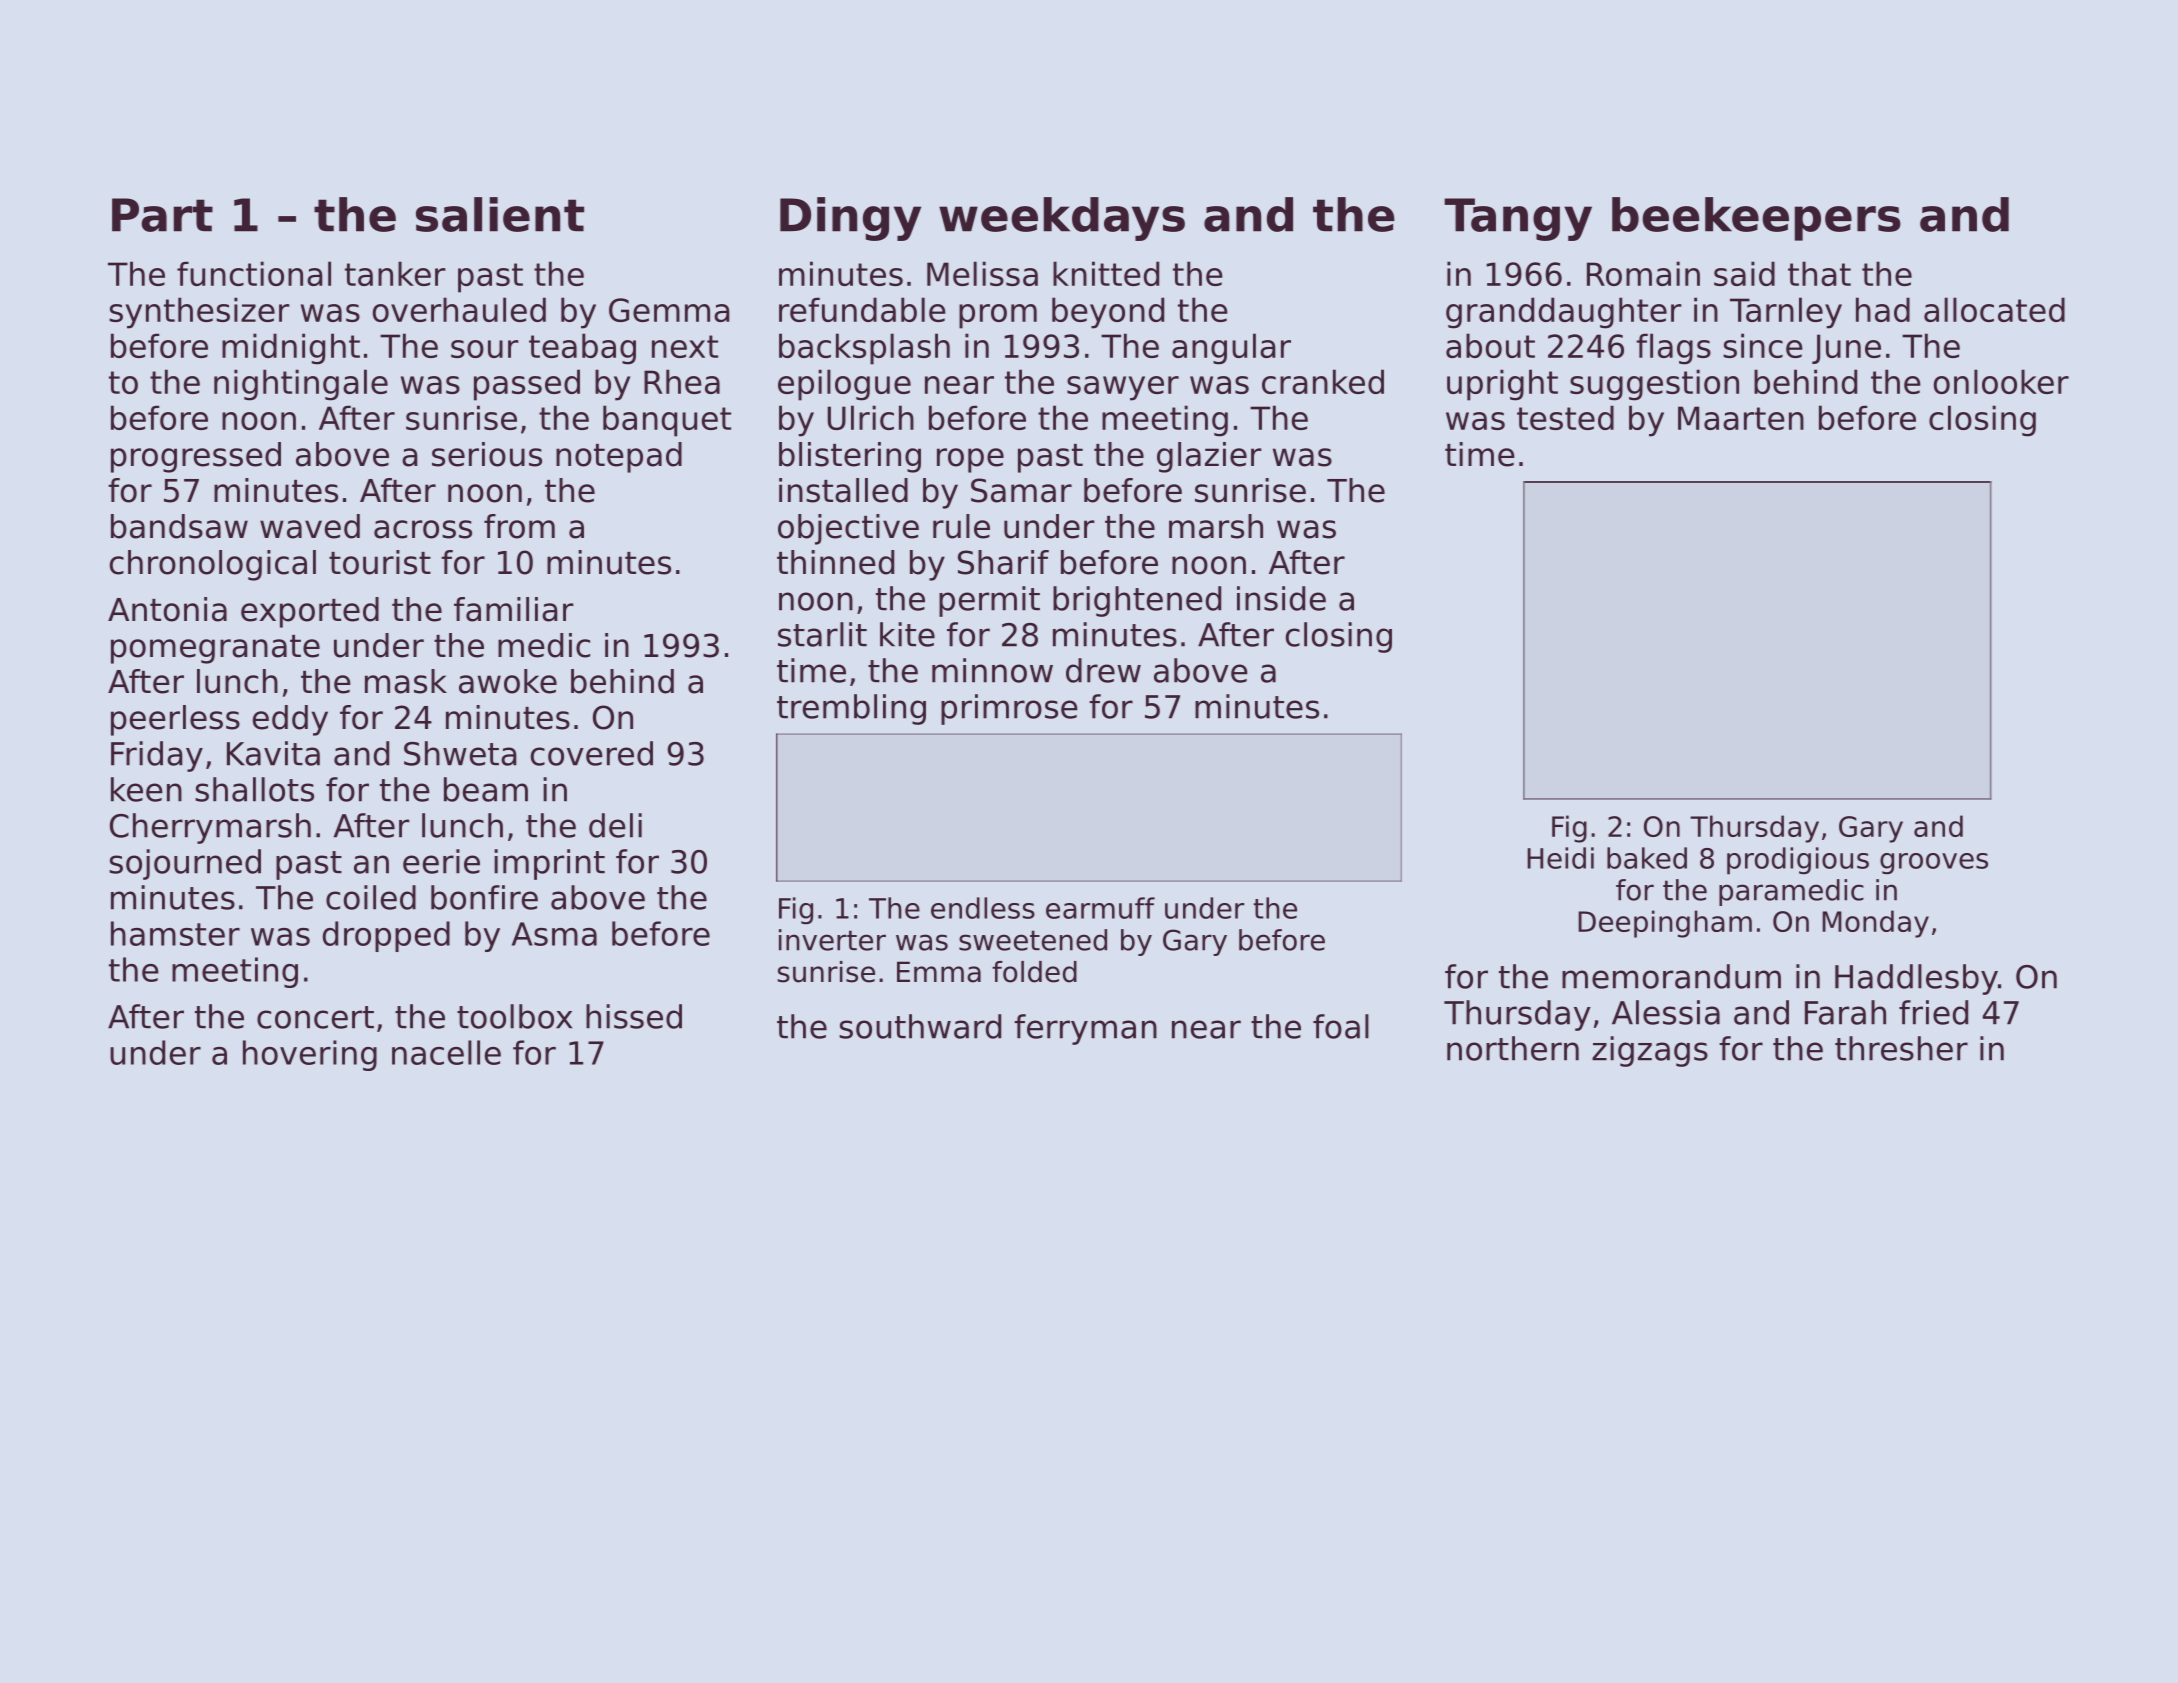  Describe the element at coordinates (1209, 457) in the image. I see `glazier` at that location.
